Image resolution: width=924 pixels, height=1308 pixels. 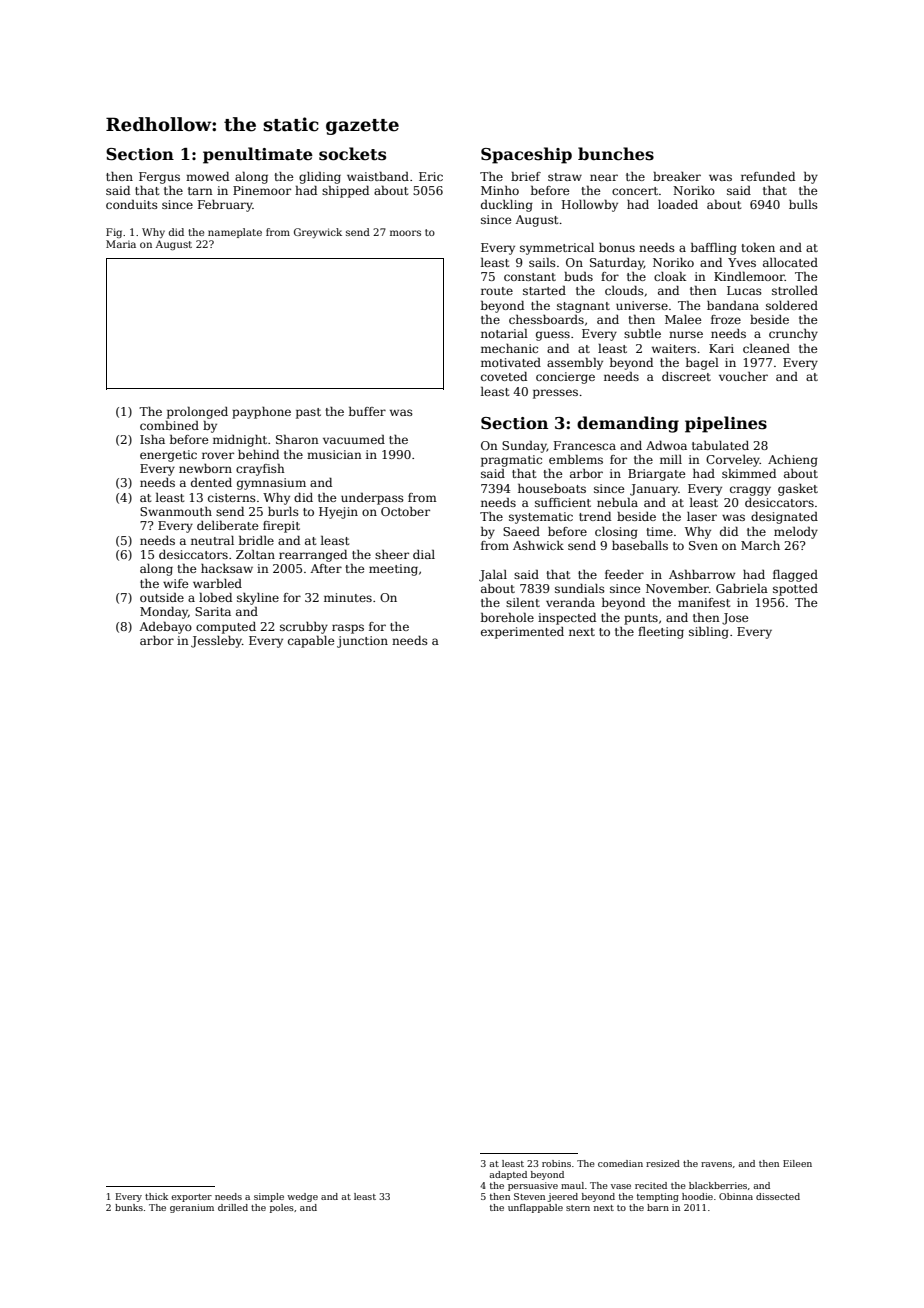 What do you see at coordinates (768, 176) in the document?
I see `refunded` at bounding box center [768, 176].
